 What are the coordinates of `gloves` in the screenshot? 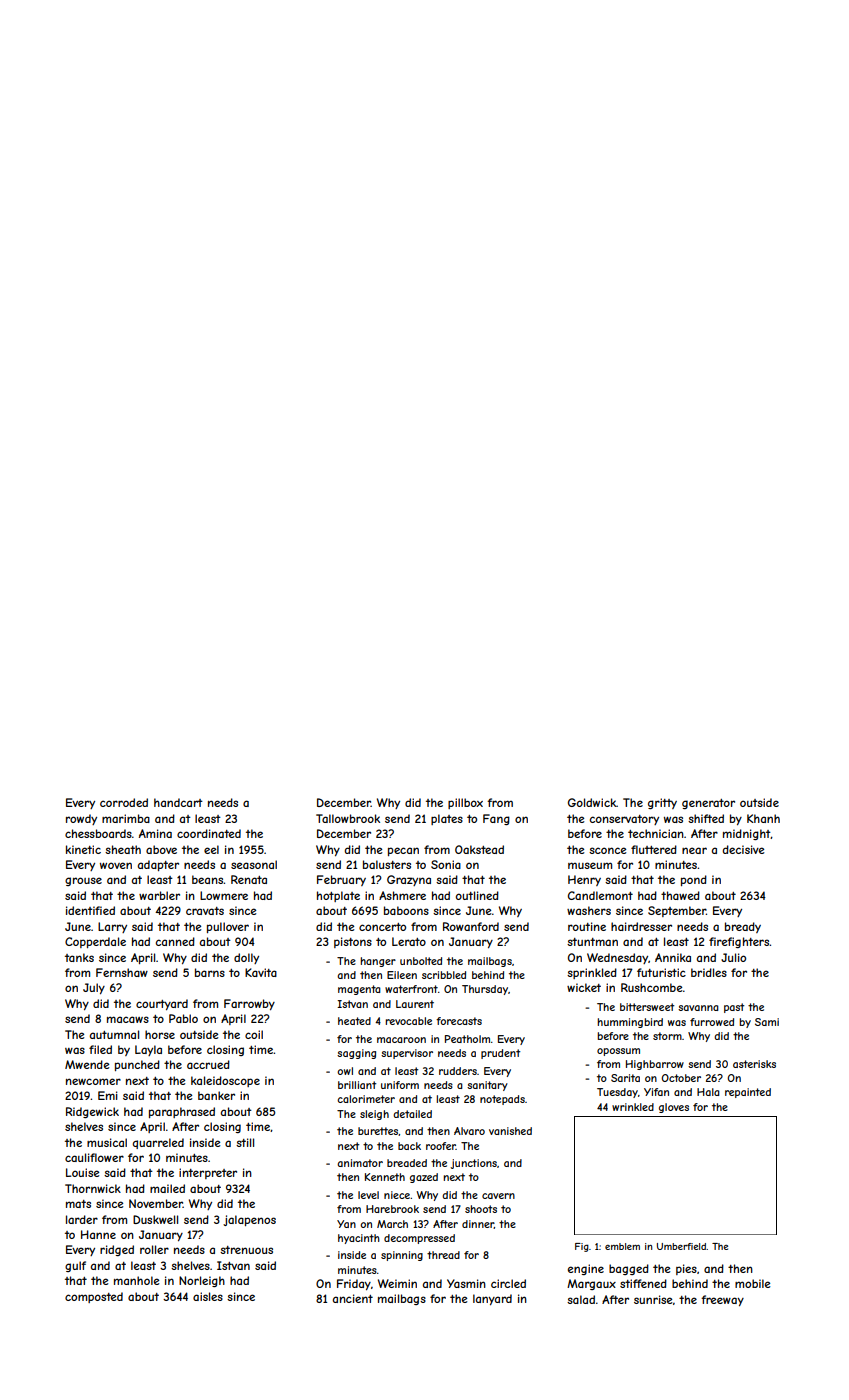 It's located at (674, 1108).
